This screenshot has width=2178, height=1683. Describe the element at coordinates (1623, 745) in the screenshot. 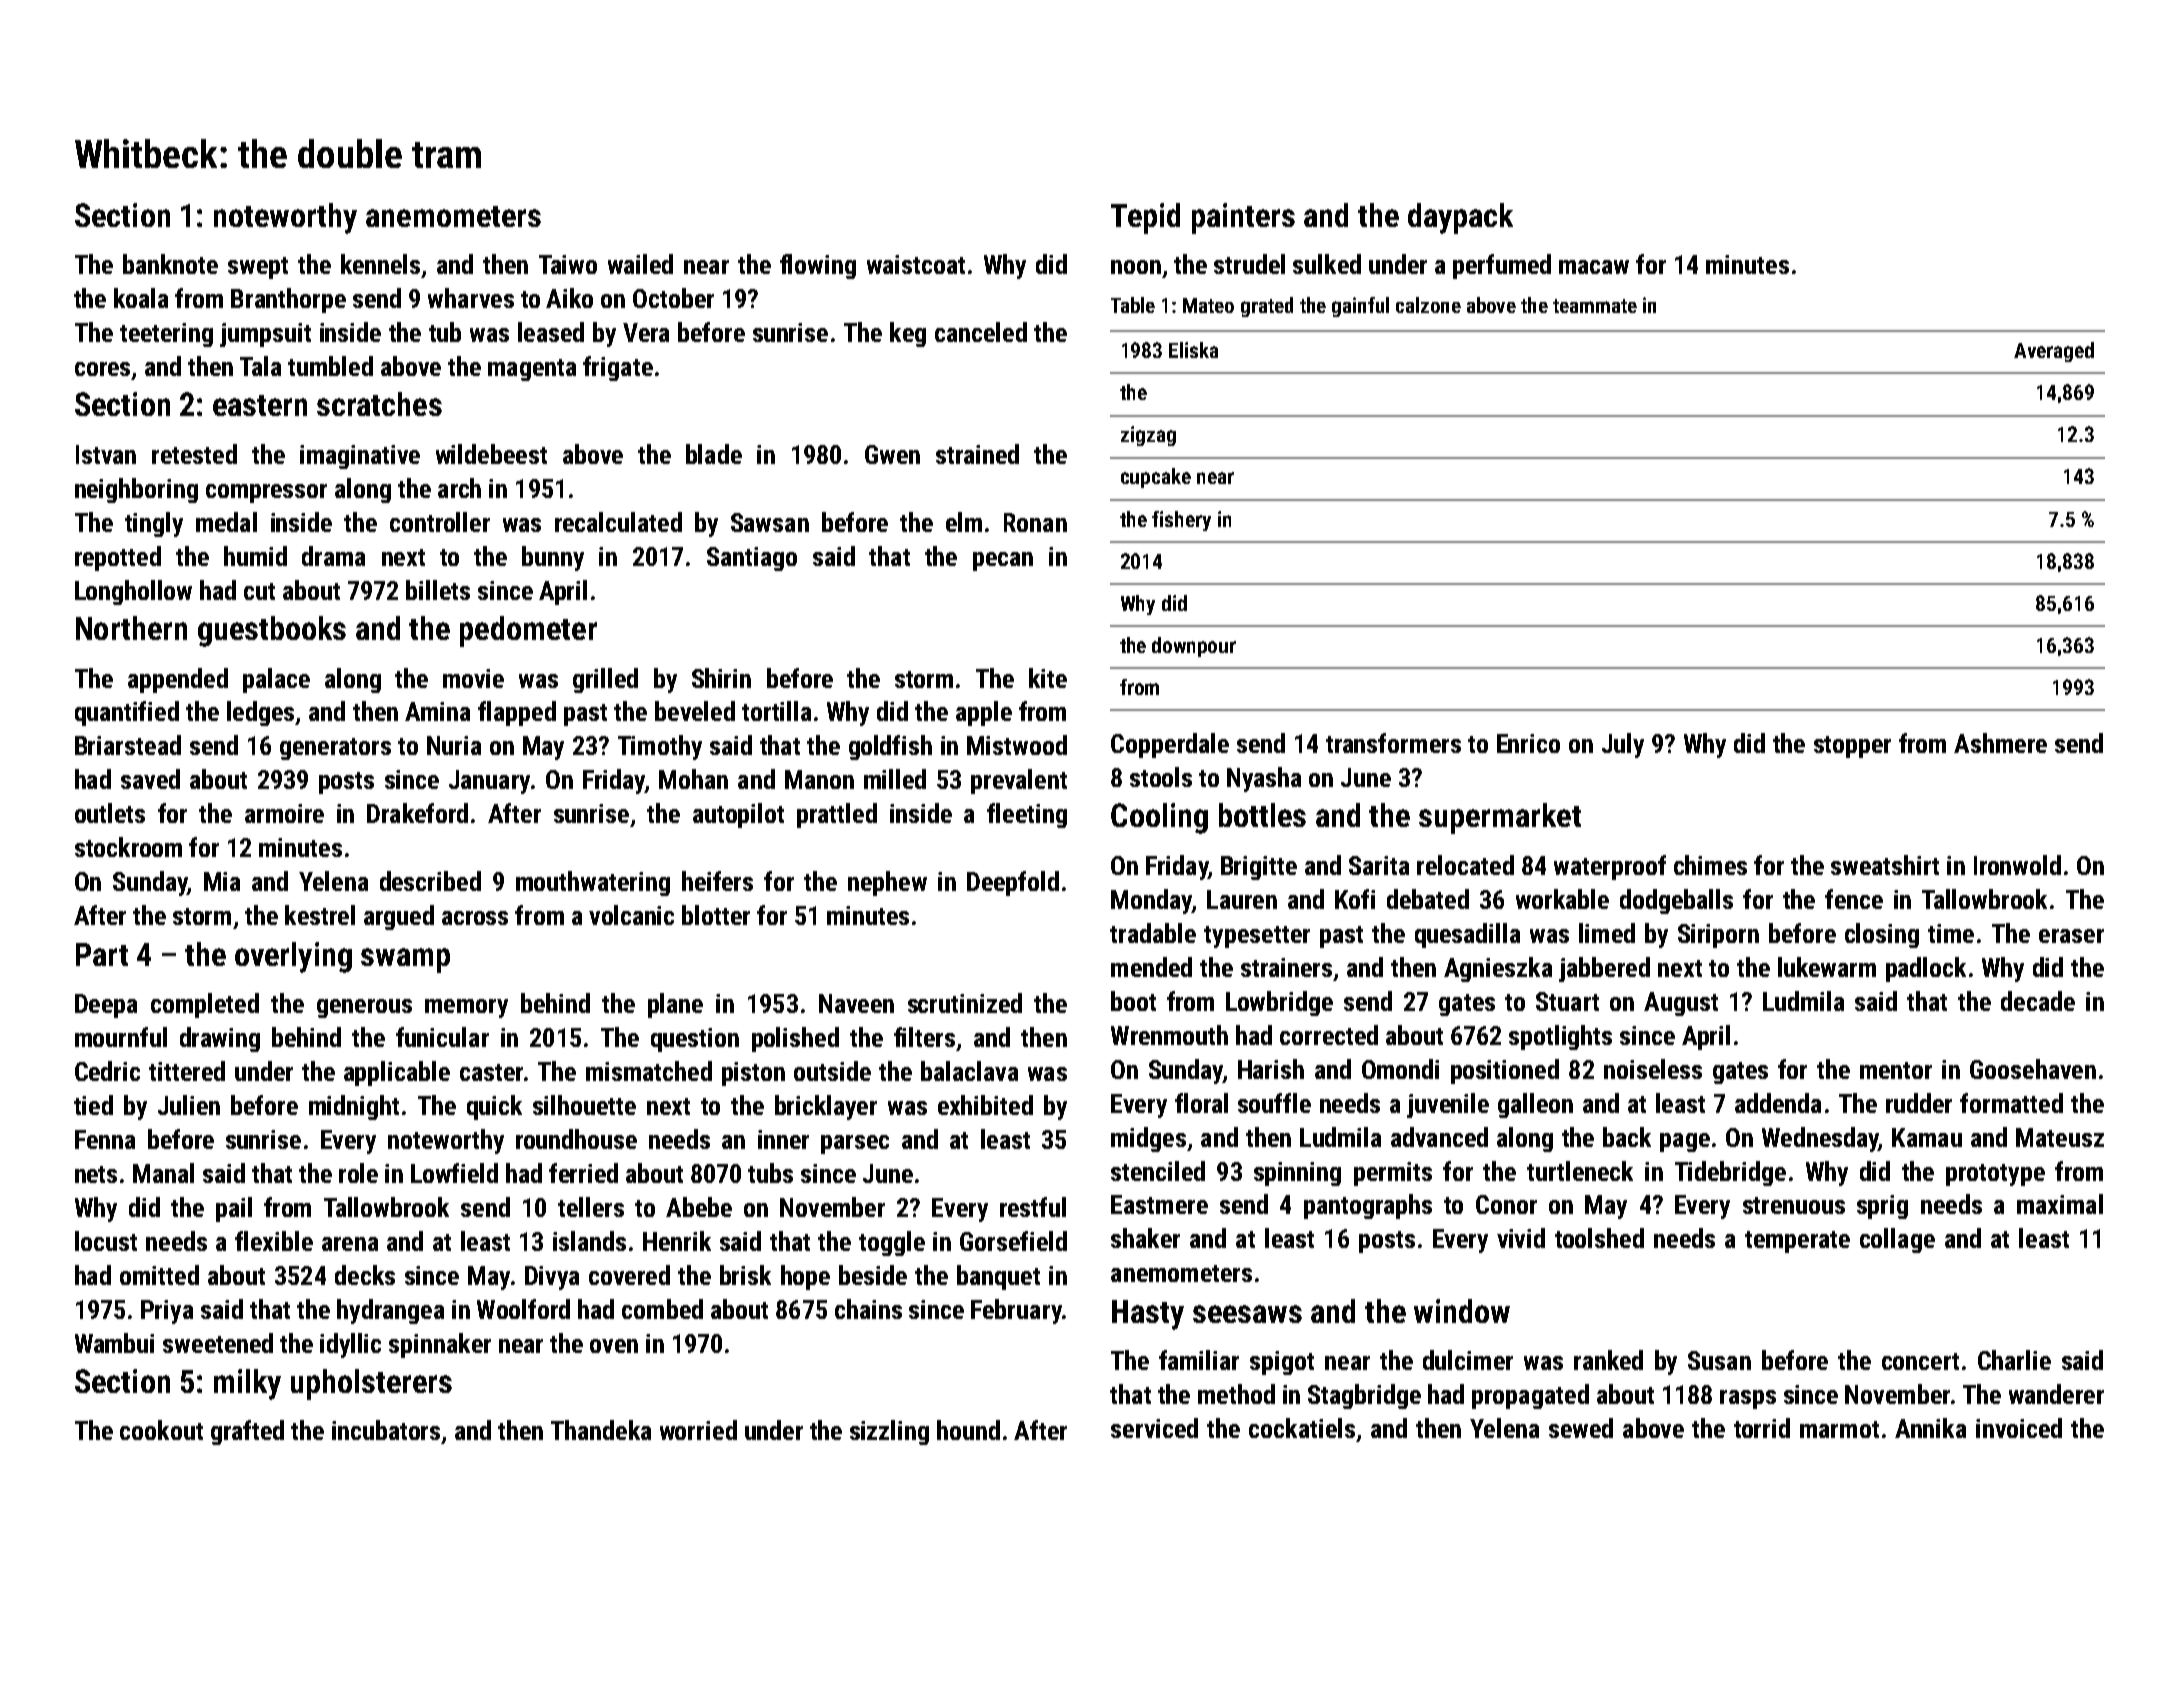

I see `July` at that location.
